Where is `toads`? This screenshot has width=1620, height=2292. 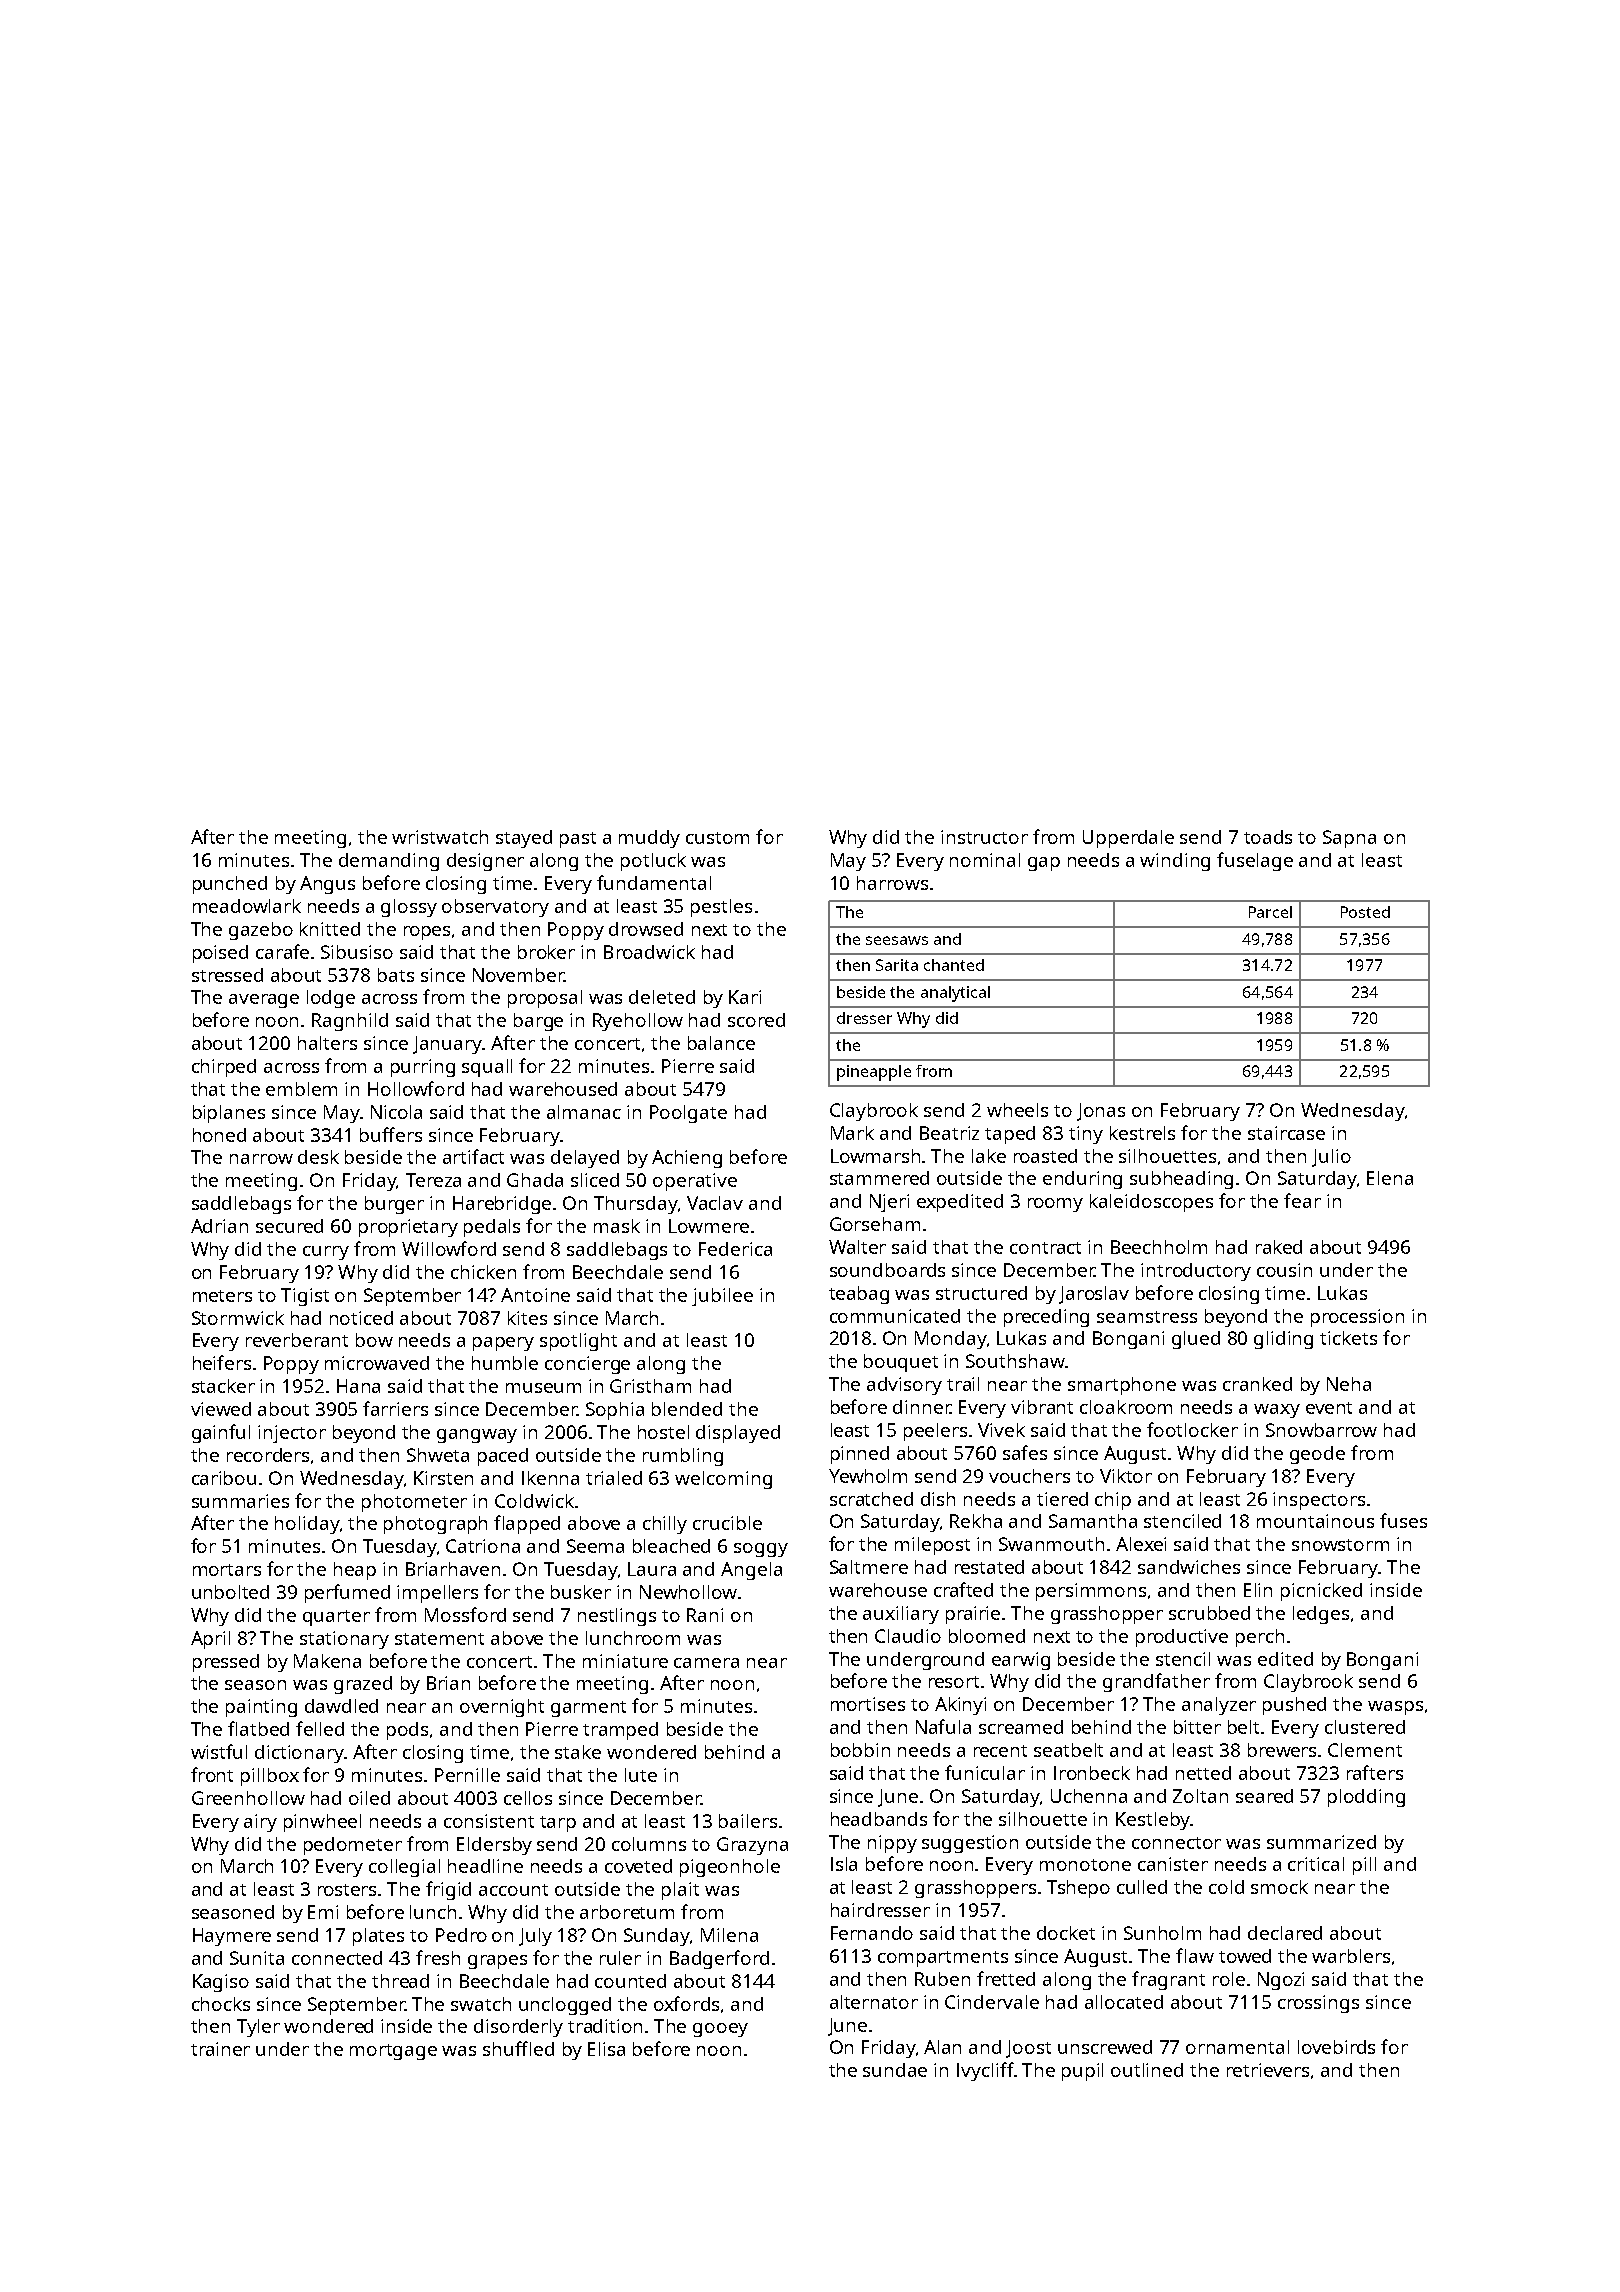
toads is located at coordinates (1268, 837).
